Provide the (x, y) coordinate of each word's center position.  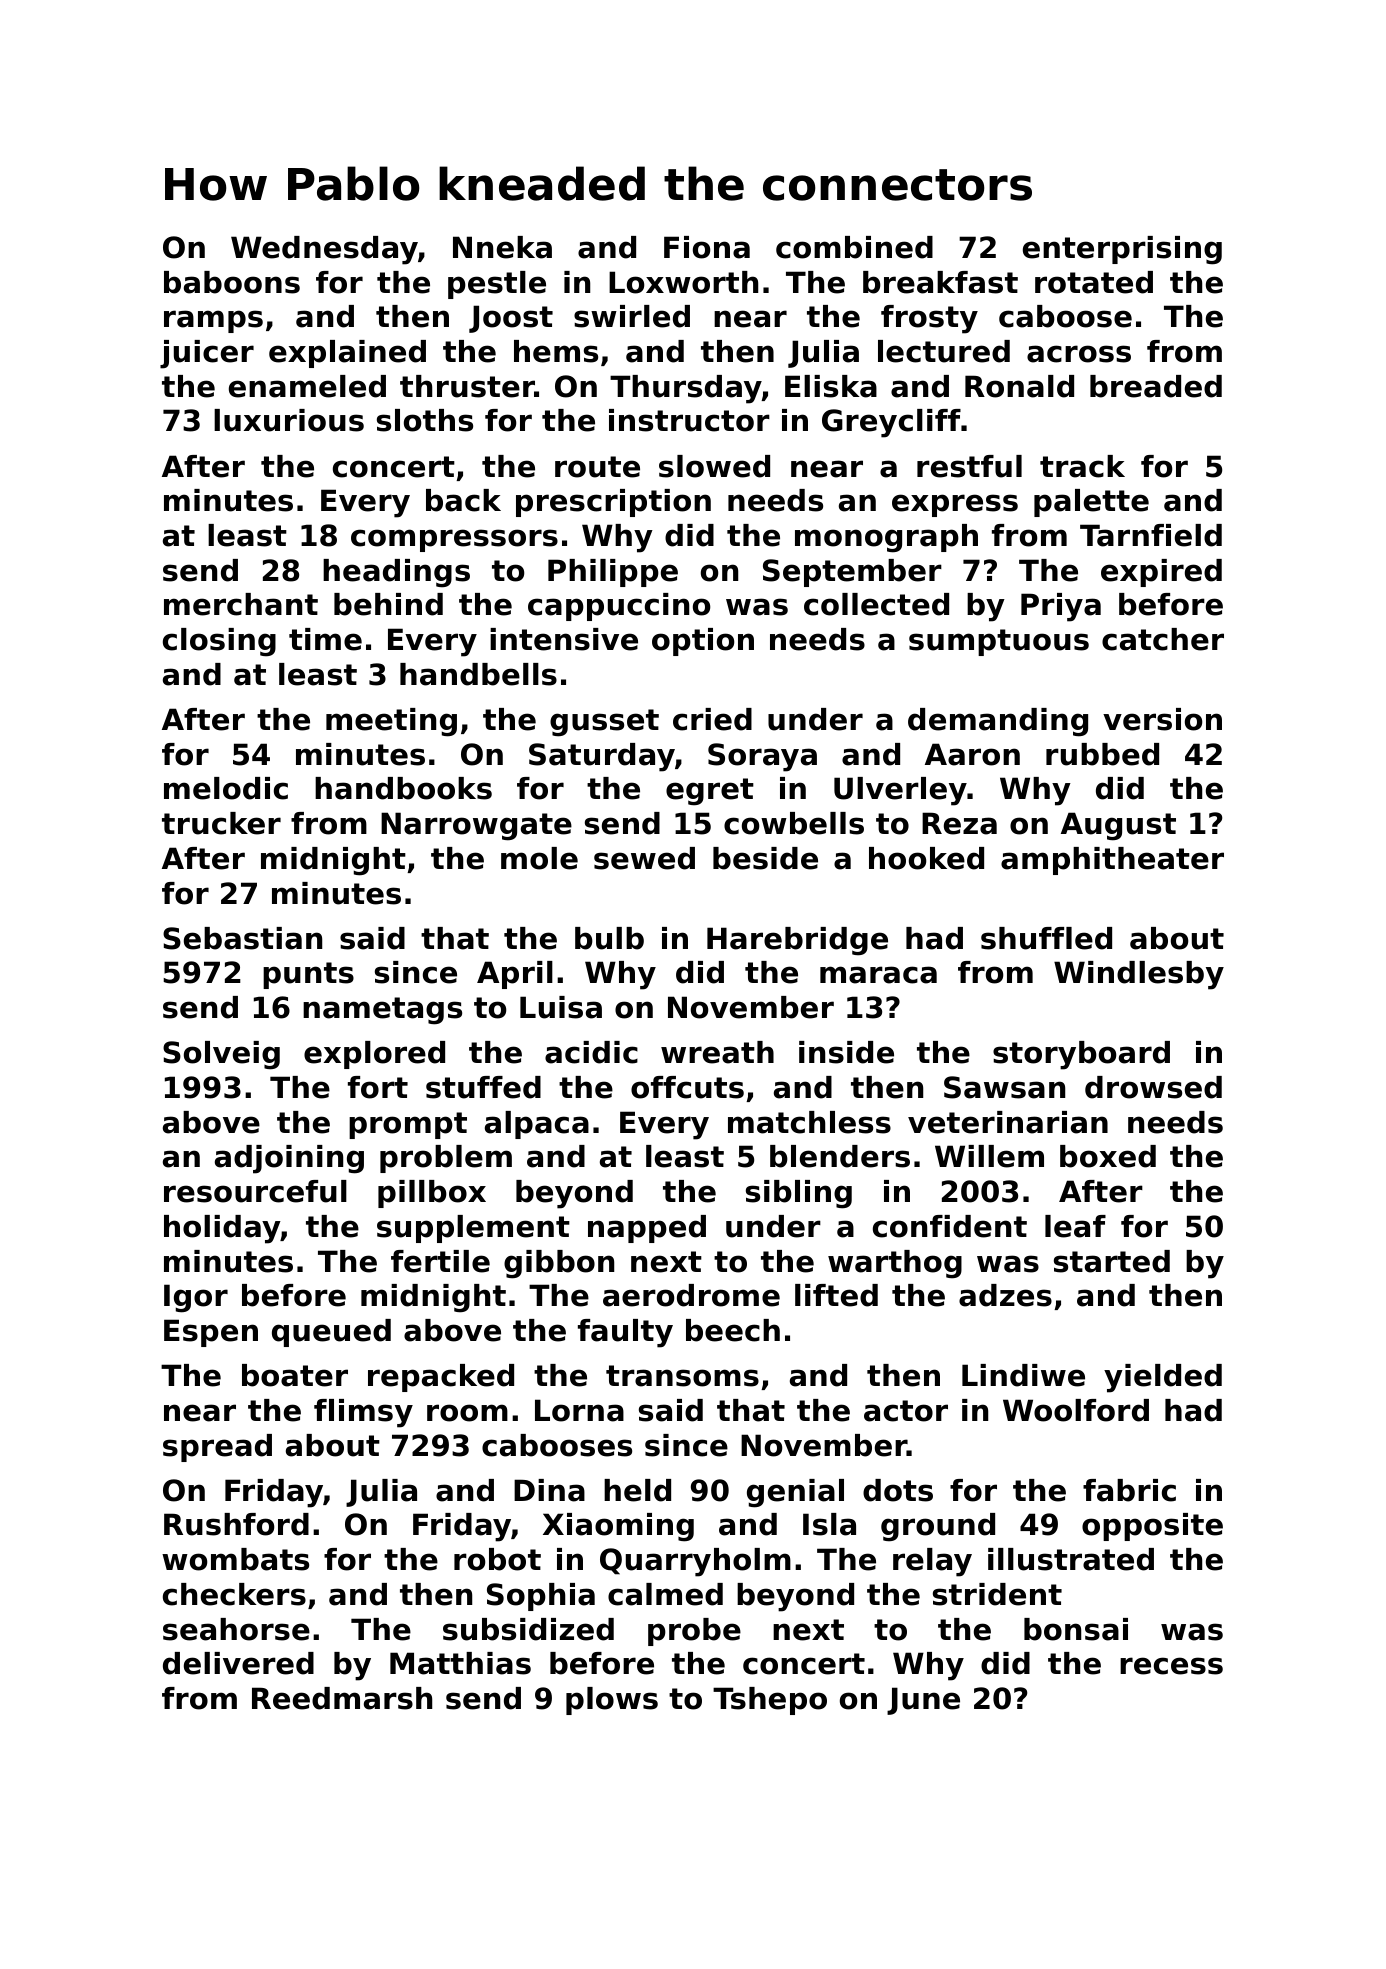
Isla (829, 1524)
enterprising (1122, 250)
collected (876, 604)
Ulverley (900, 791)
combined (854, 247)
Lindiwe (1023, 1375)
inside (846, 1052)
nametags (382, 1011)
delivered (238, 1663)
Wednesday (324, 250)
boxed (1108, 1156)
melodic (226, 788)
